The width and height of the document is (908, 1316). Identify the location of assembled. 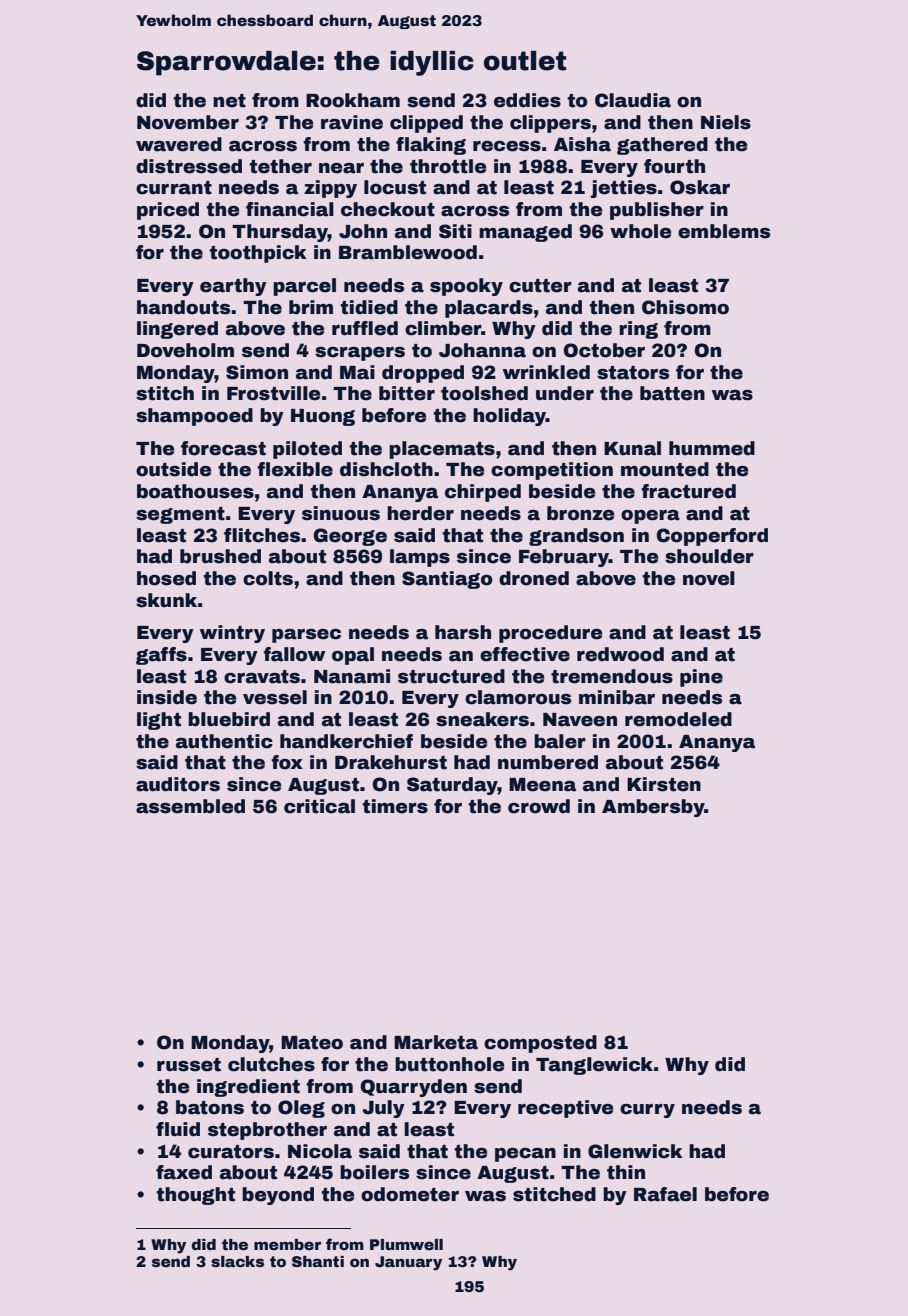
(190, 806).
